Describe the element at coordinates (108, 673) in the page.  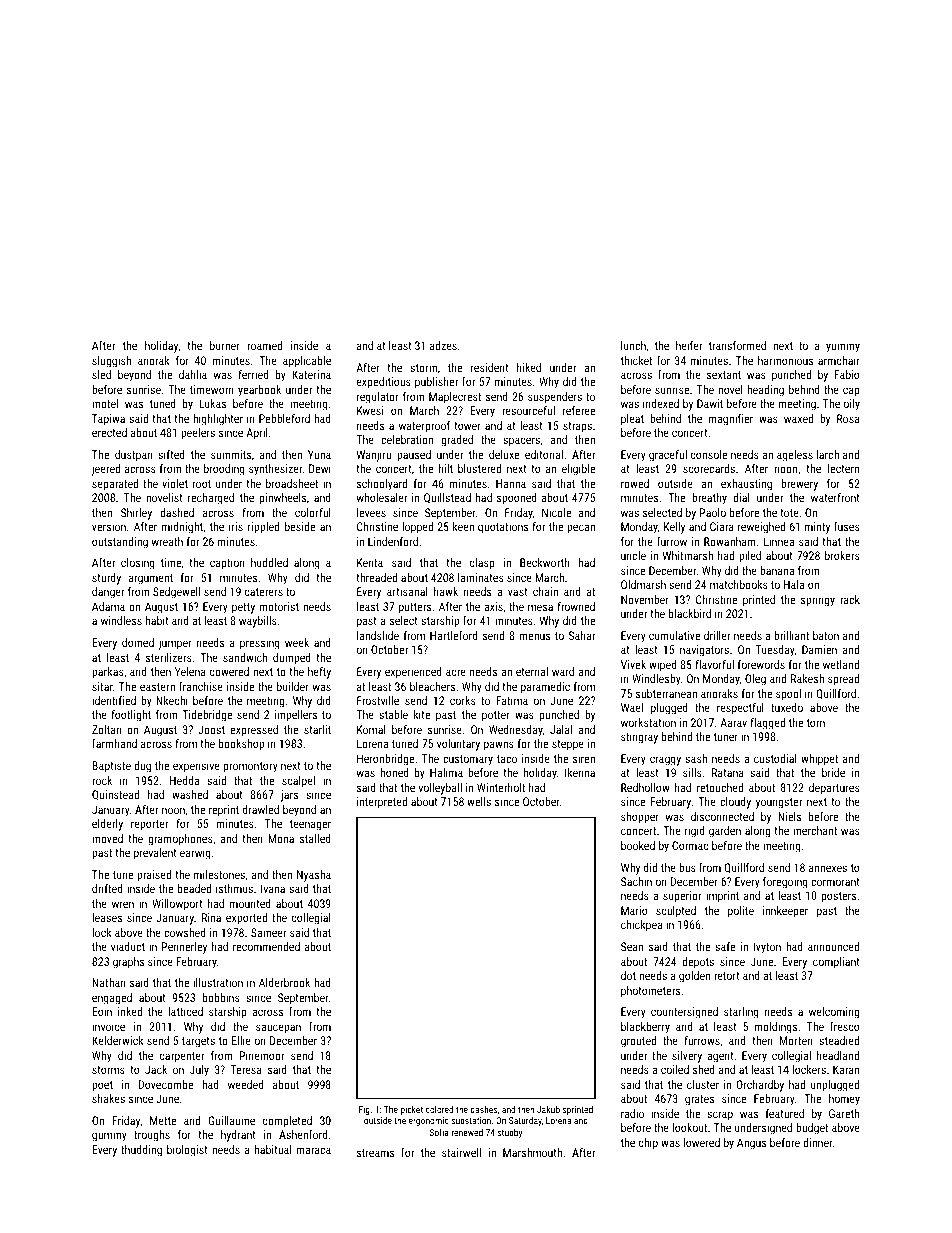
I see `parkas` at that location.
